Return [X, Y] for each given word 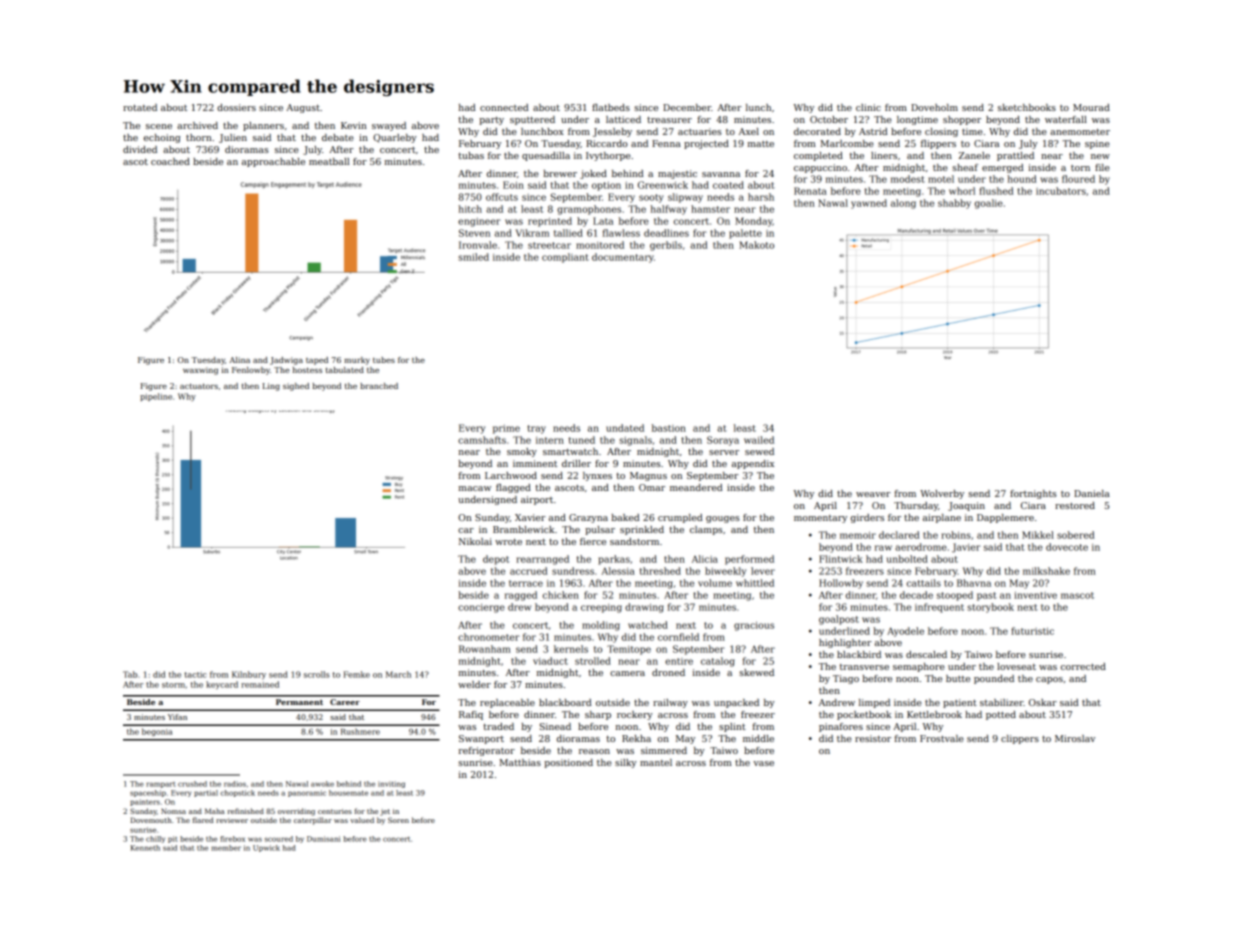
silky [626, 763]
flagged [513, 488]
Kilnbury [249, 675]
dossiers [236, 107]
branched [379, 386]
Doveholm [934, 107]
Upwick [266, 848]
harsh [761, 197]
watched [648, 625]
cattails [924, 583]
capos [1049, 680]
